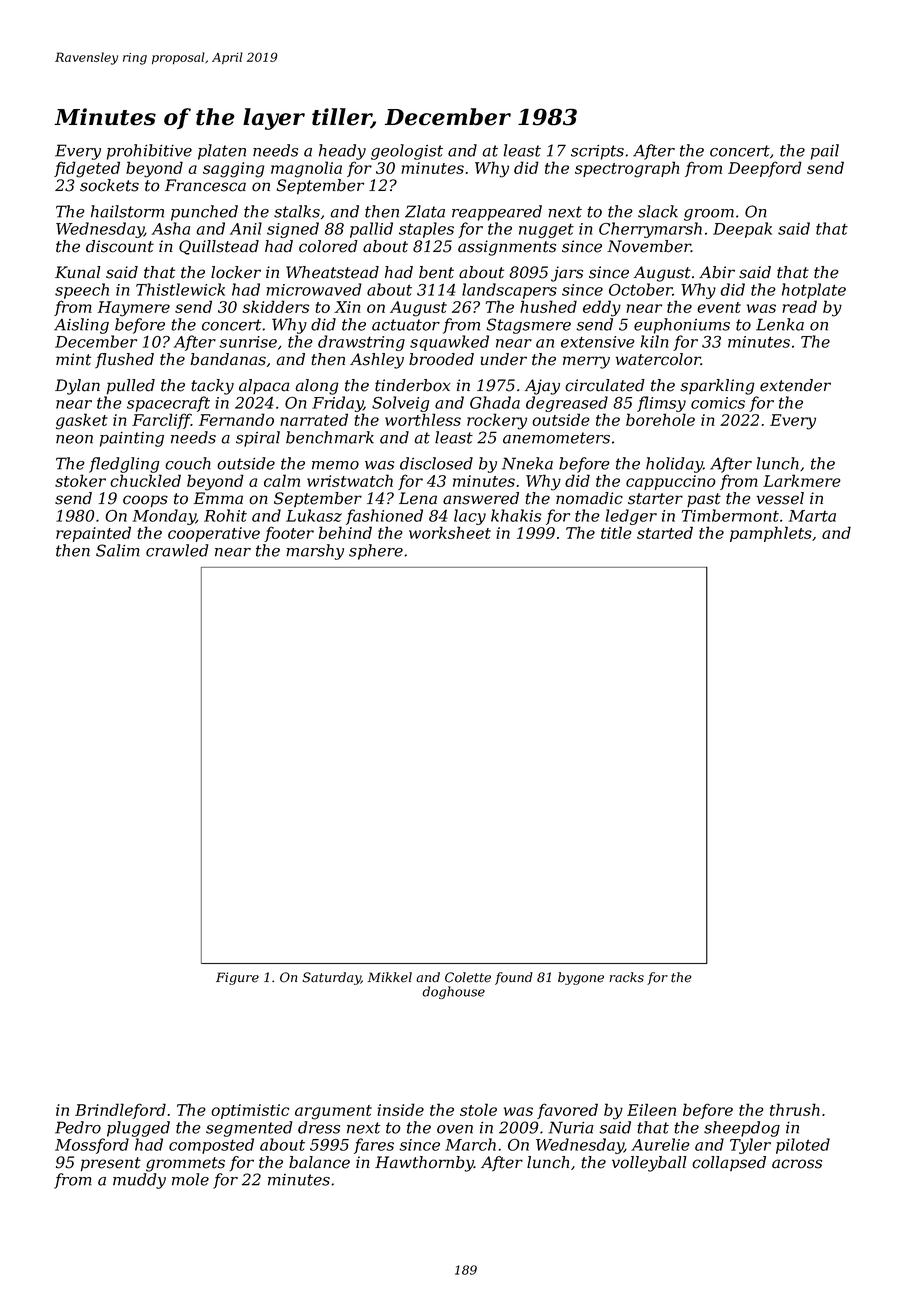 This document has width=908, height=1316. I want to click on Monday, so click(164, 517).
